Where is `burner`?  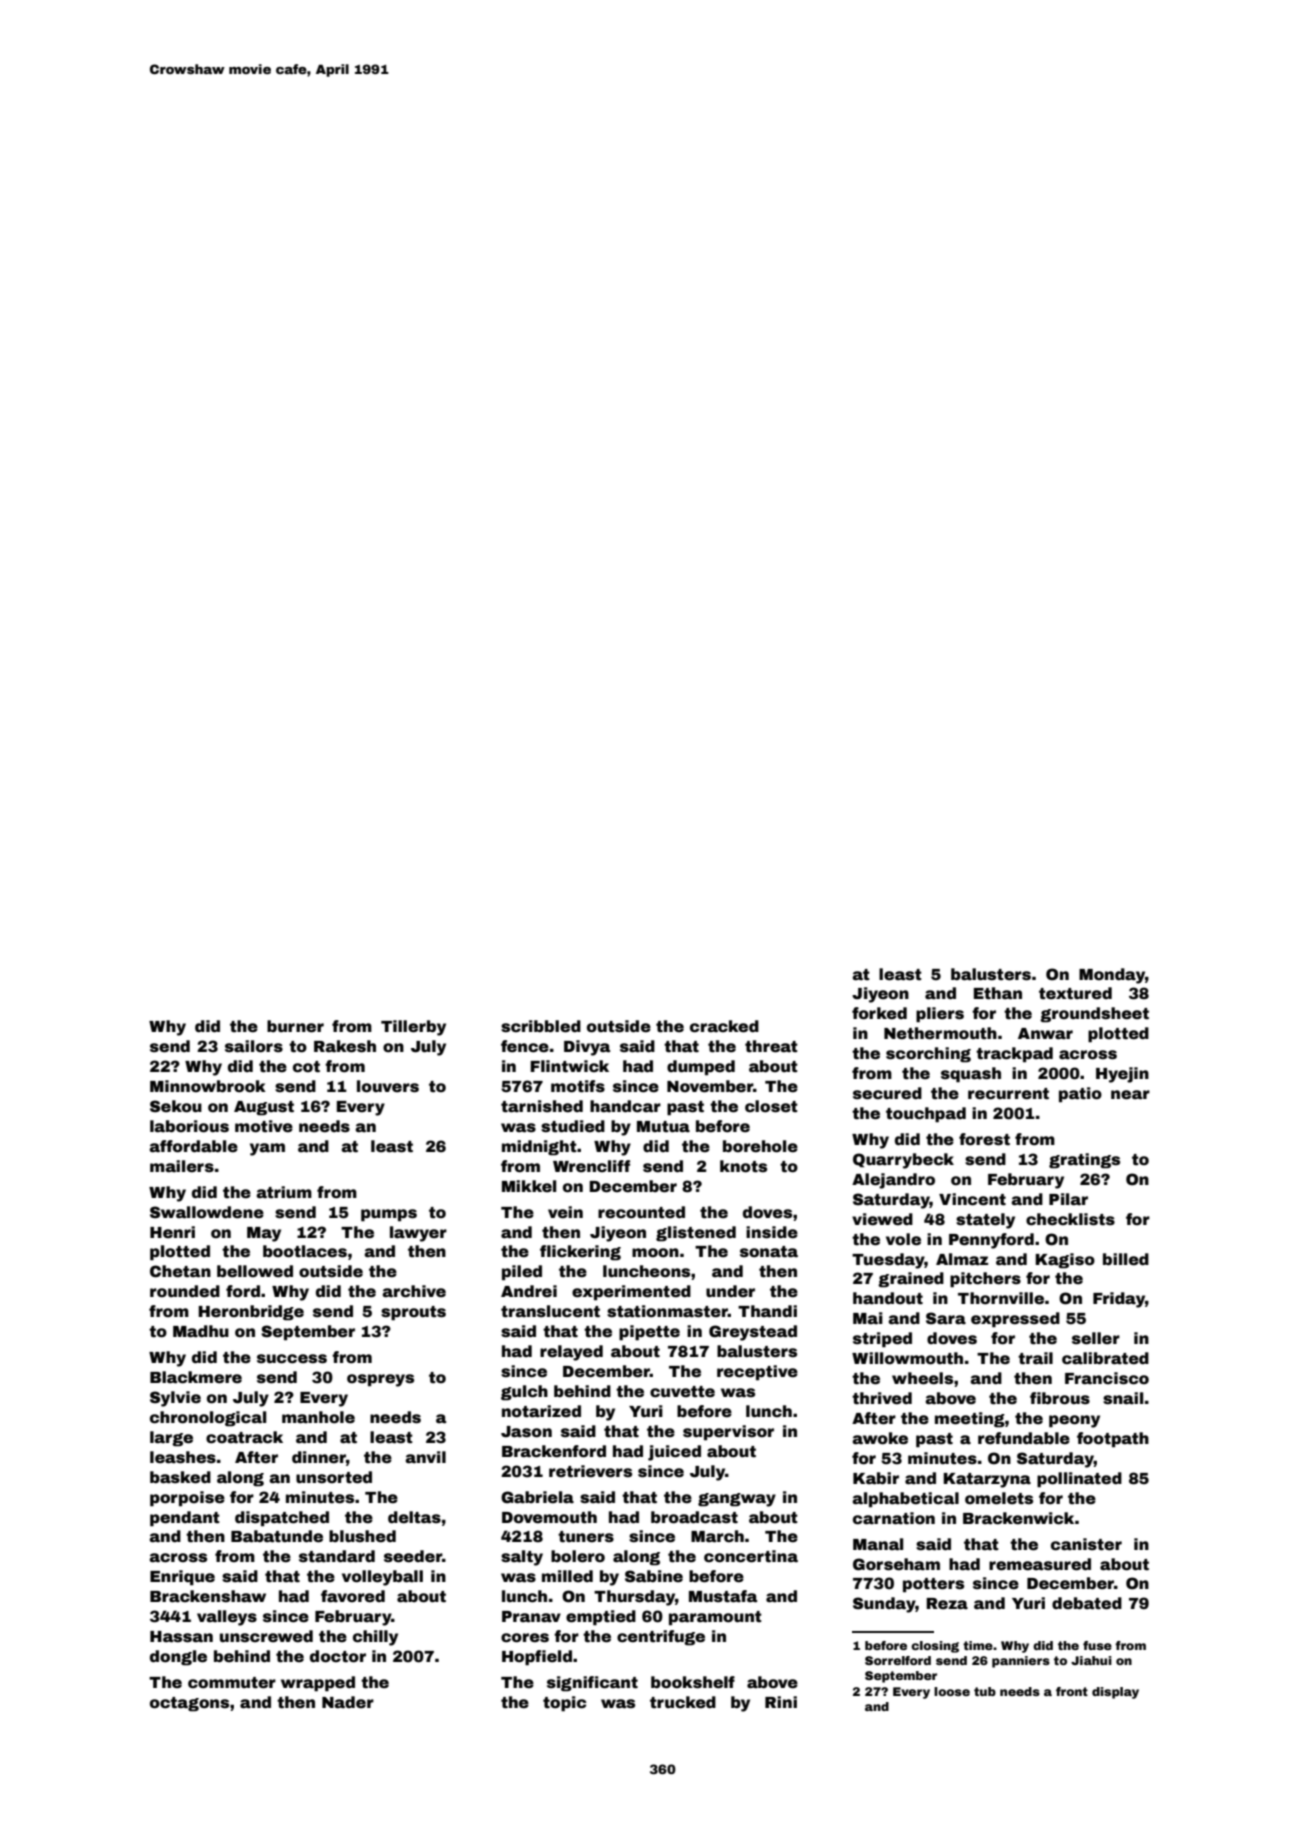
burner is located at coordinates (295, 1026).
